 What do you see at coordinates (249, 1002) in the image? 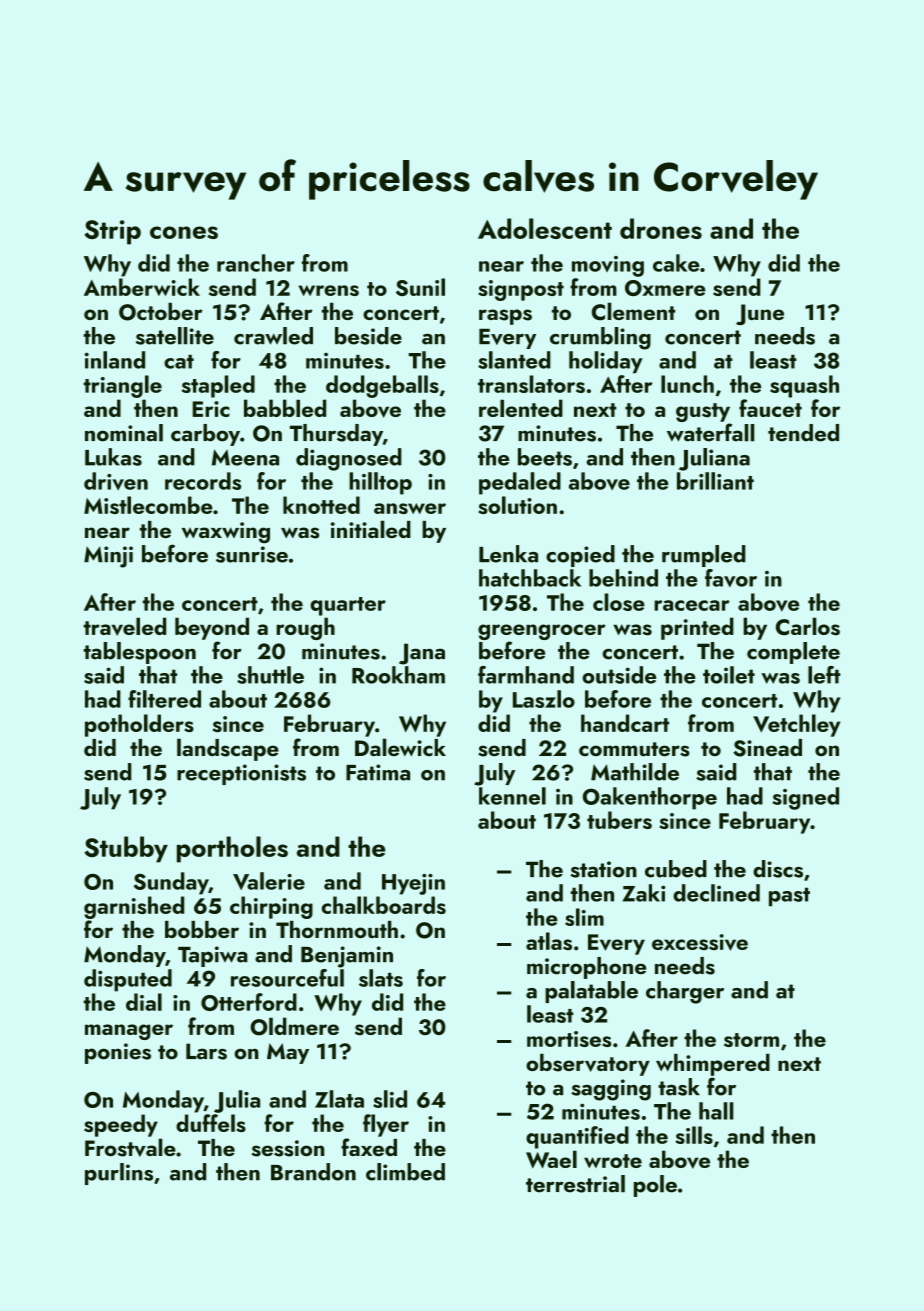
I see `Otterford` at bounding box center [249, 1002].
